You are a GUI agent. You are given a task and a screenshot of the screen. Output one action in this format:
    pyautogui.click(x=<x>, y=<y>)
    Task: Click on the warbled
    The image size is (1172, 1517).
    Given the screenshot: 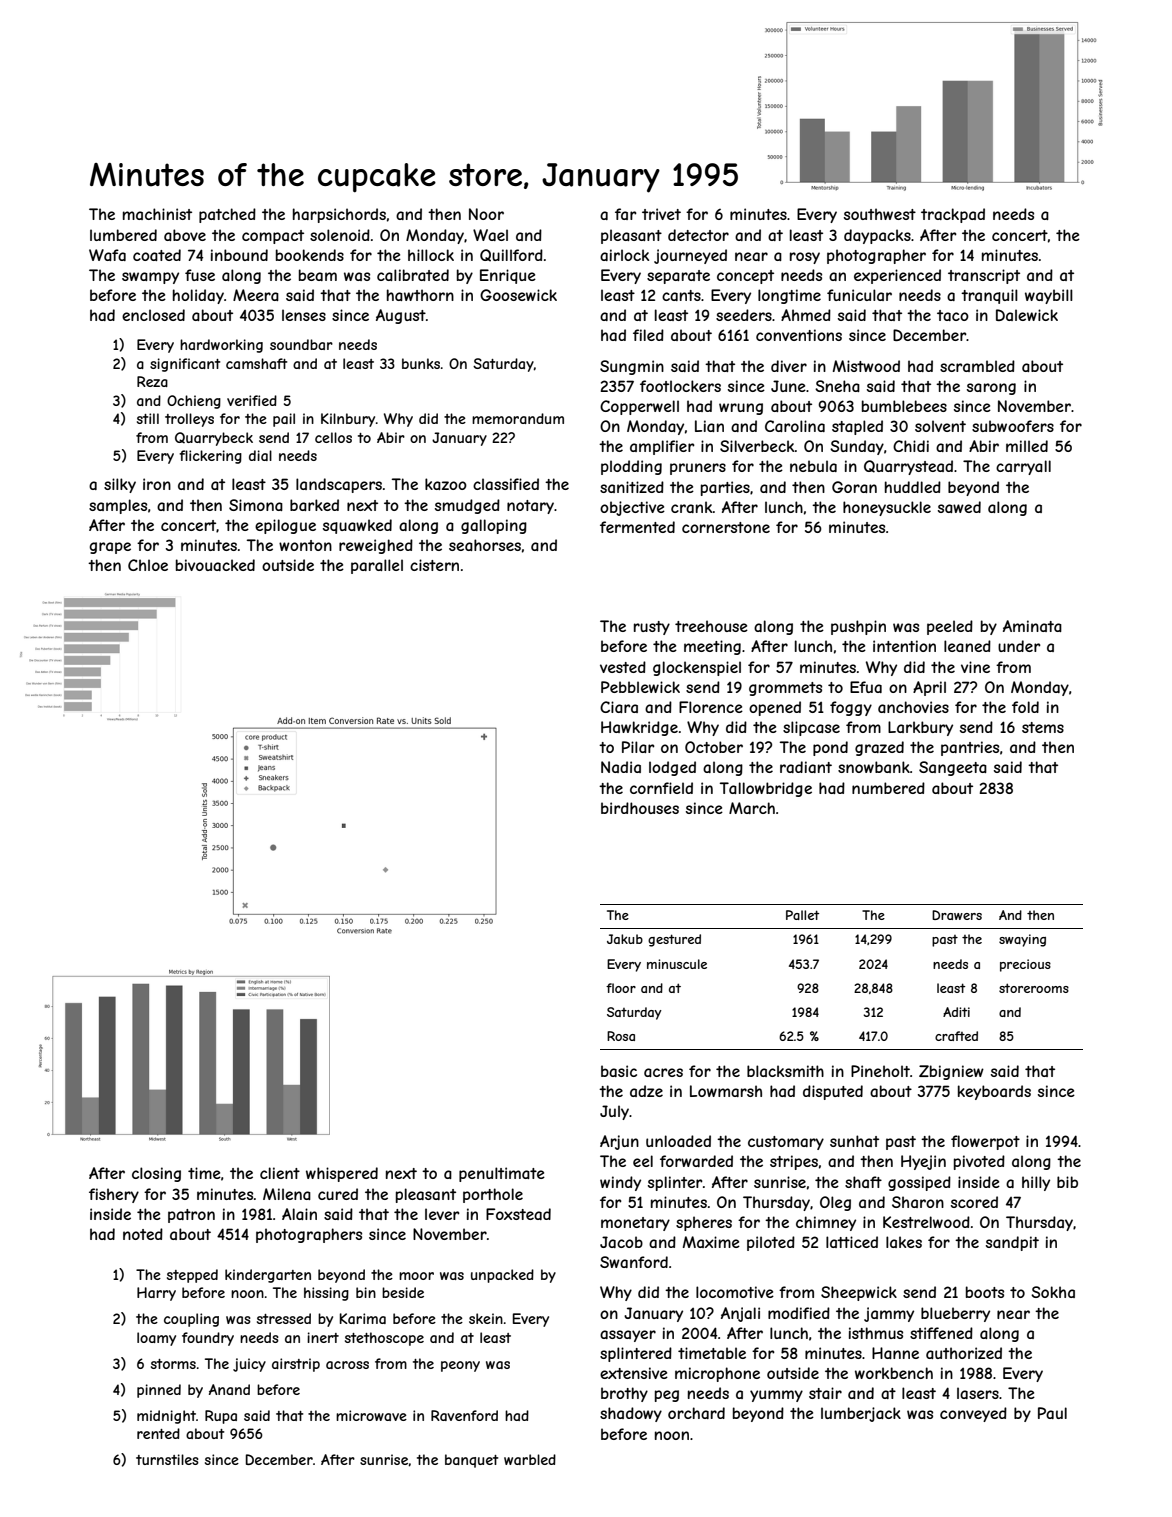 What is the action you would take?
    pyautogui.click(x=530, y=1459)
